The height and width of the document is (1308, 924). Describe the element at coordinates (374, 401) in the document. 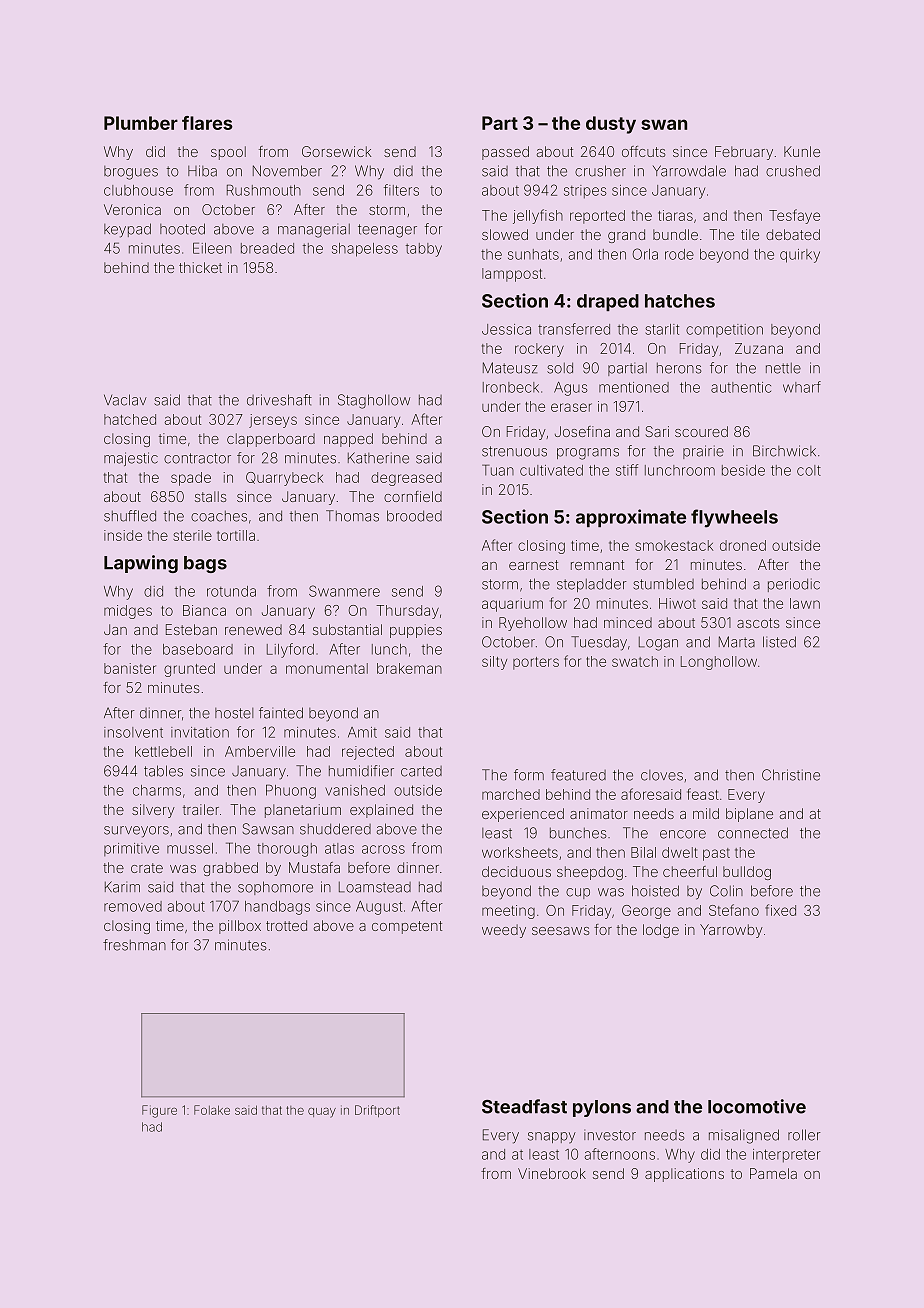

I see `Staghollow` at that location.
